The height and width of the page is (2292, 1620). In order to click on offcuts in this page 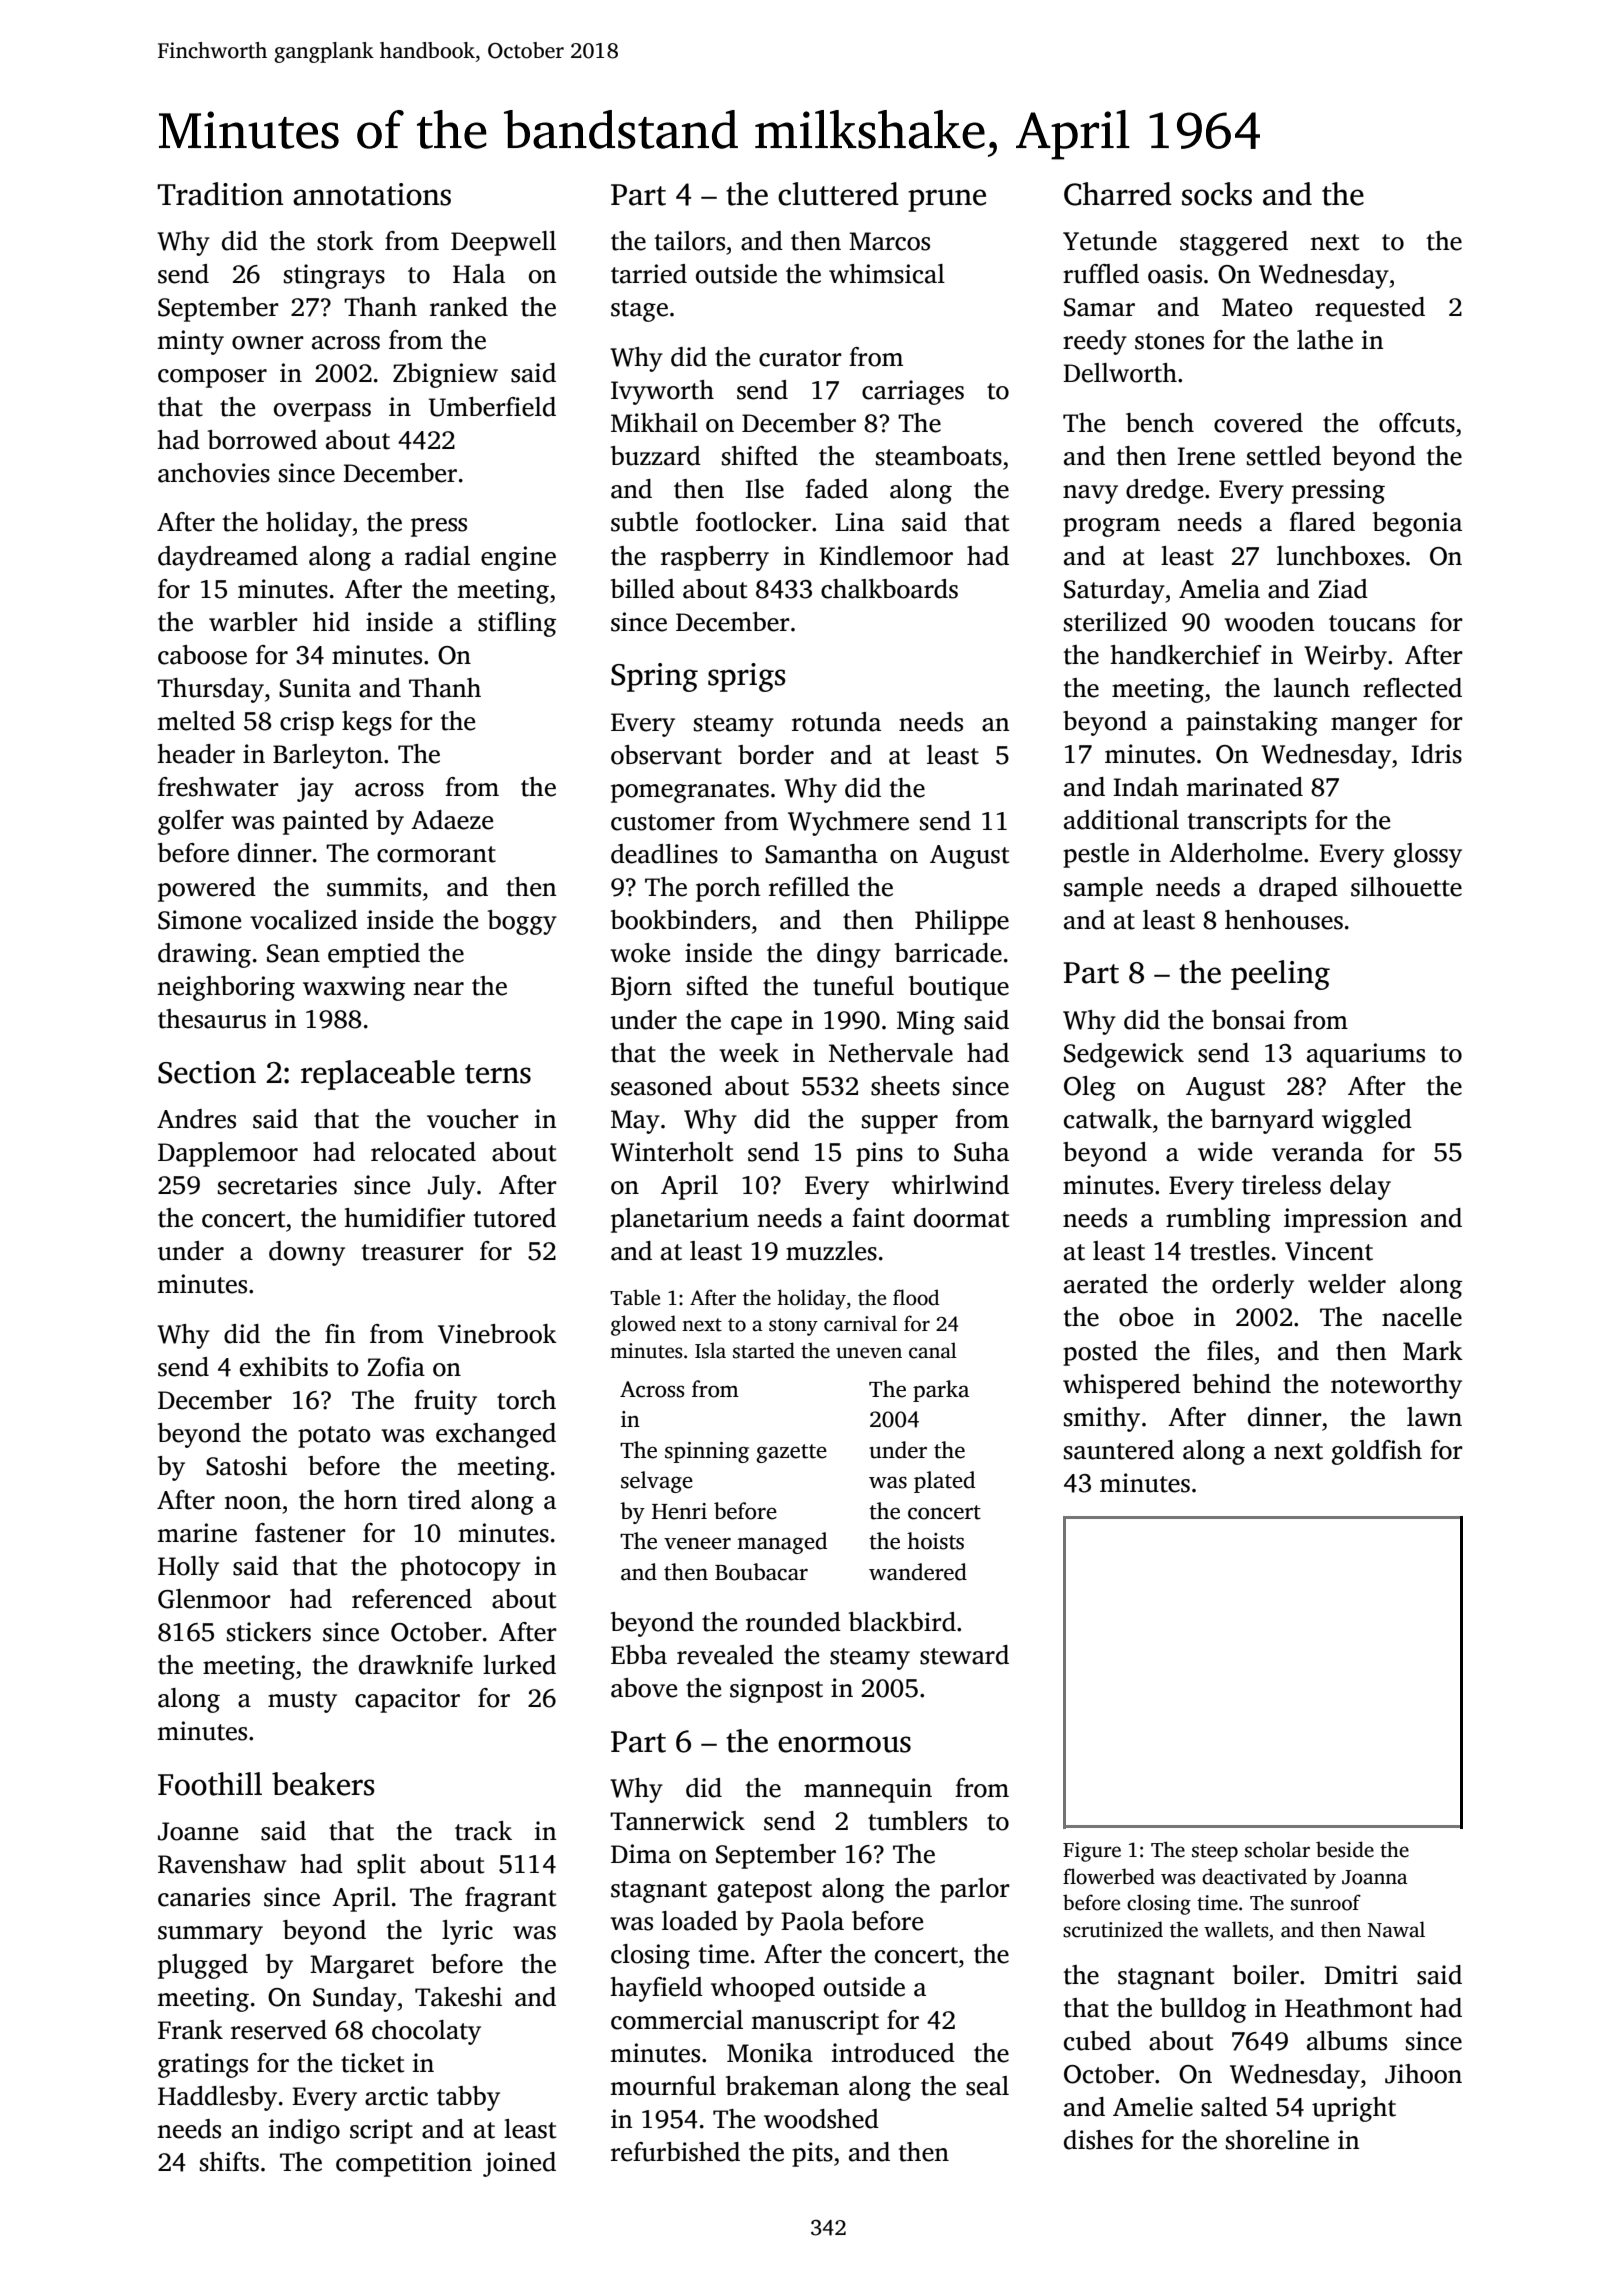, I will do `click(1417, 423)`.
